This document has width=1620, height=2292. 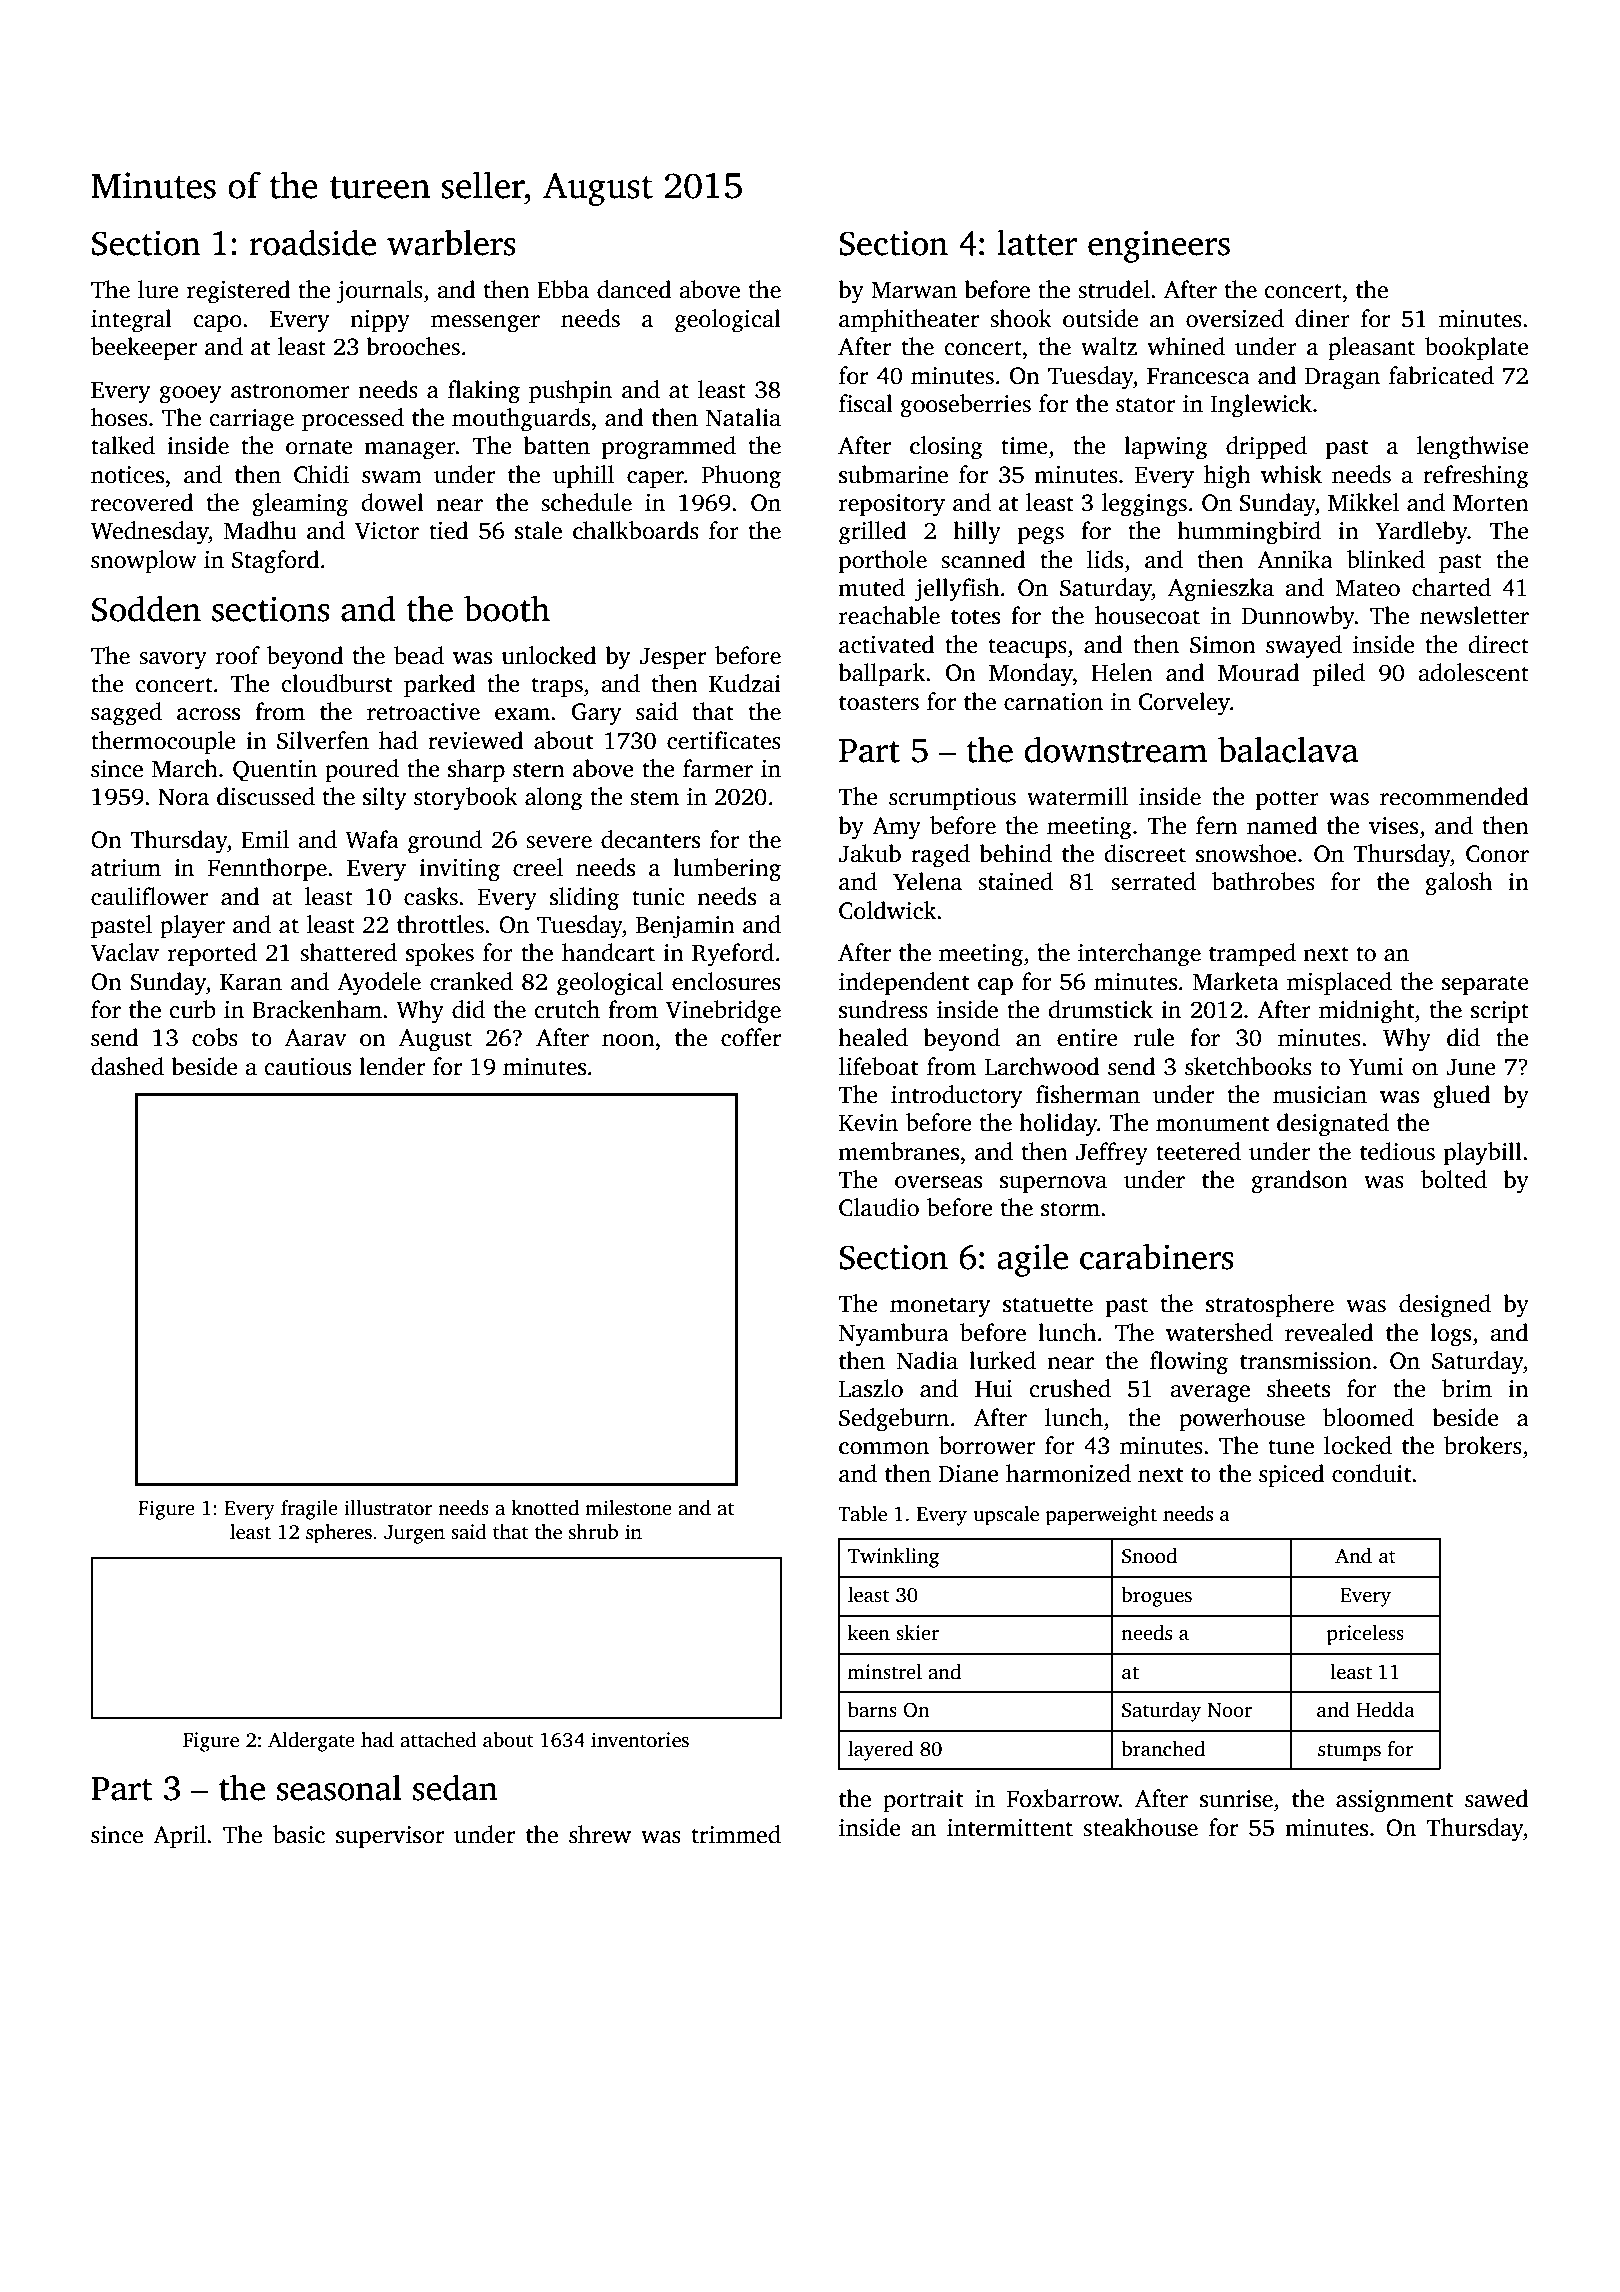 What do you see at coordinates (179, 1836) in the document?
I see `April` at bounding box center [179, 1836].
